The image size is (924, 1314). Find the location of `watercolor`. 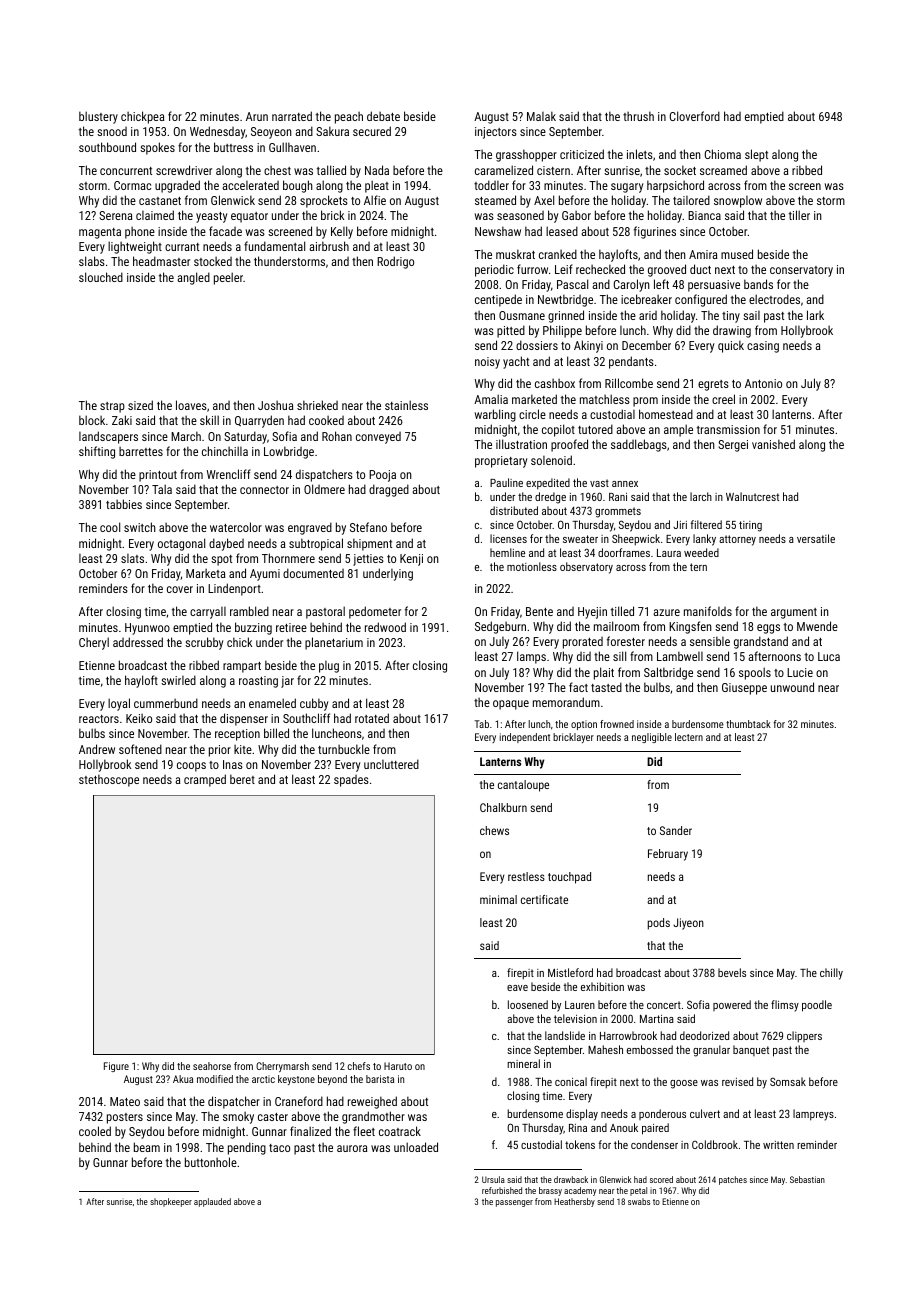

watercolor is located at coordinates (236, 527).
